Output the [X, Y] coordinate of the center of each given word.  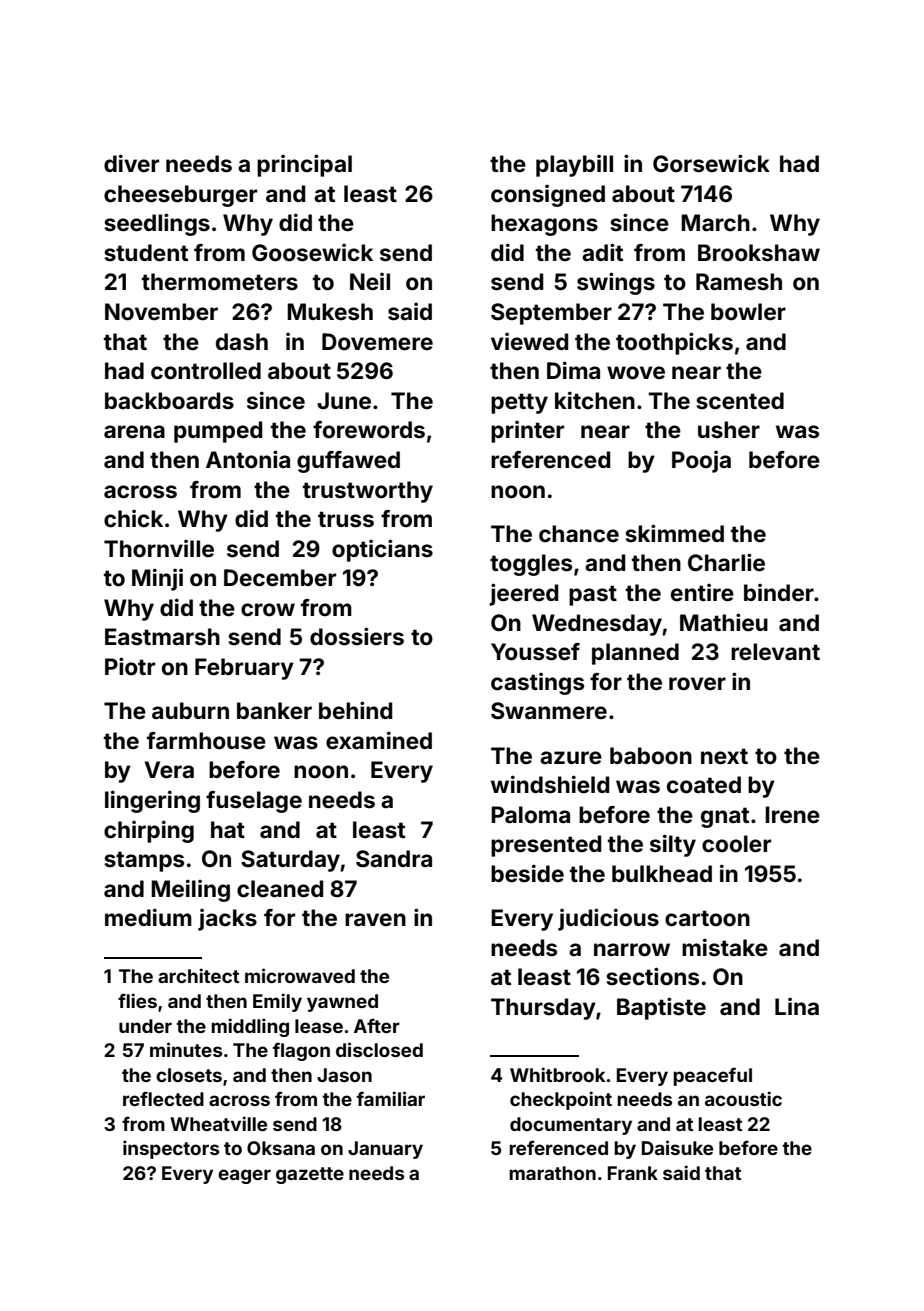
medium [148, 917]
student [146, 253]
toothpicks [674, 343]
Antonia [248, 459]
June [344, 401]
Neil [370, 282]
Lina [797, 1006]
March [715, 223]
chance [579, 534]
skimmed [674, 533]
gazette [310, 1175]
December [280, 578]
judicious [608, 919]
